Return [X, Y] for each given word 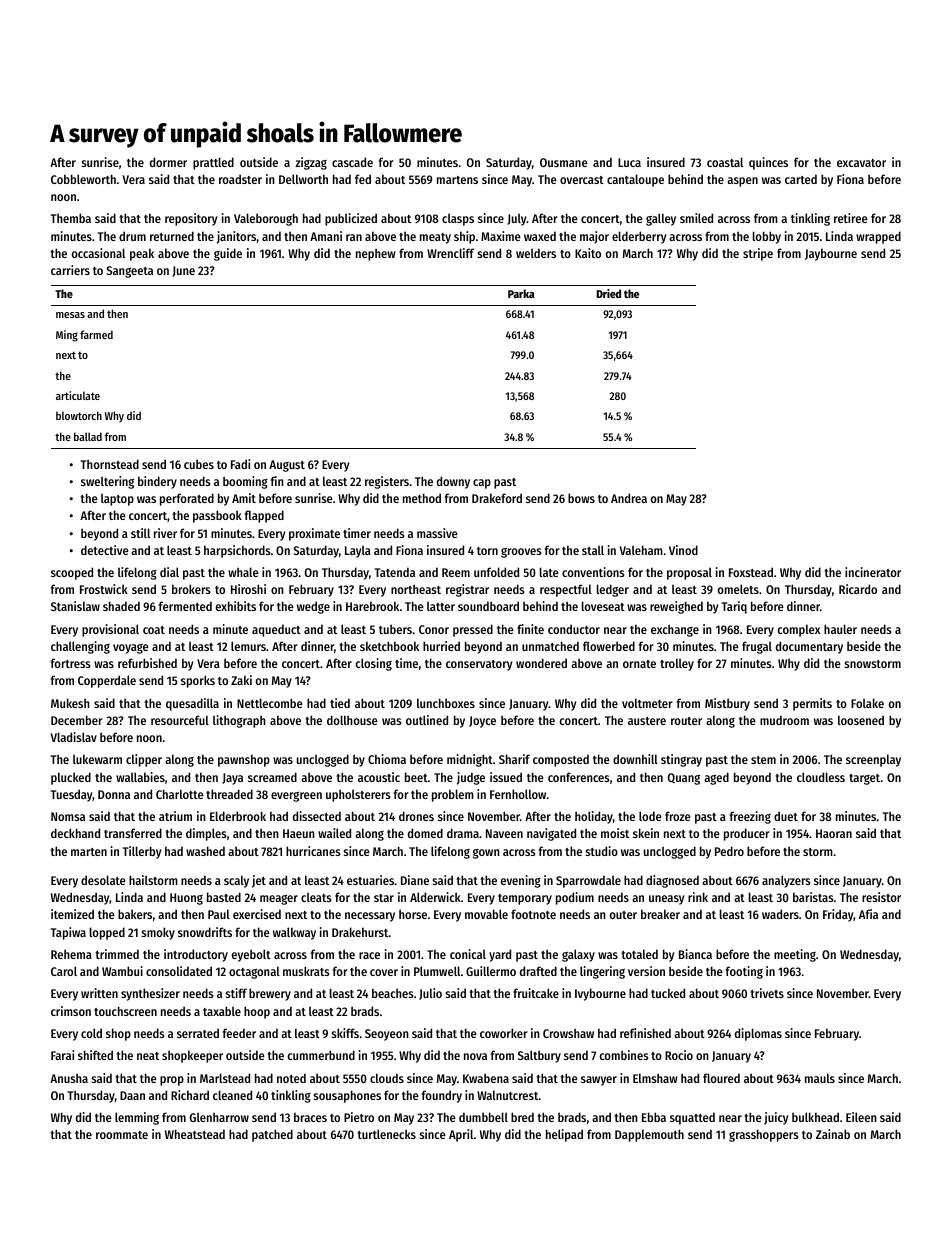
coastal [725, 162]
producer [747, 834]
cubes [199, 464]
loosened [861, 720]
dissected [317, 816]
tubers [395, 629]
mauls [820, 1078]
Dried [609, 293]
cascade [352, 162]
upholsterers [358, 795]
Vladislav [73, 737]
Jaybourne [831, 255]
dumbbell [483, 1117]
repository [191, 219]
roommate [122, 1135]
